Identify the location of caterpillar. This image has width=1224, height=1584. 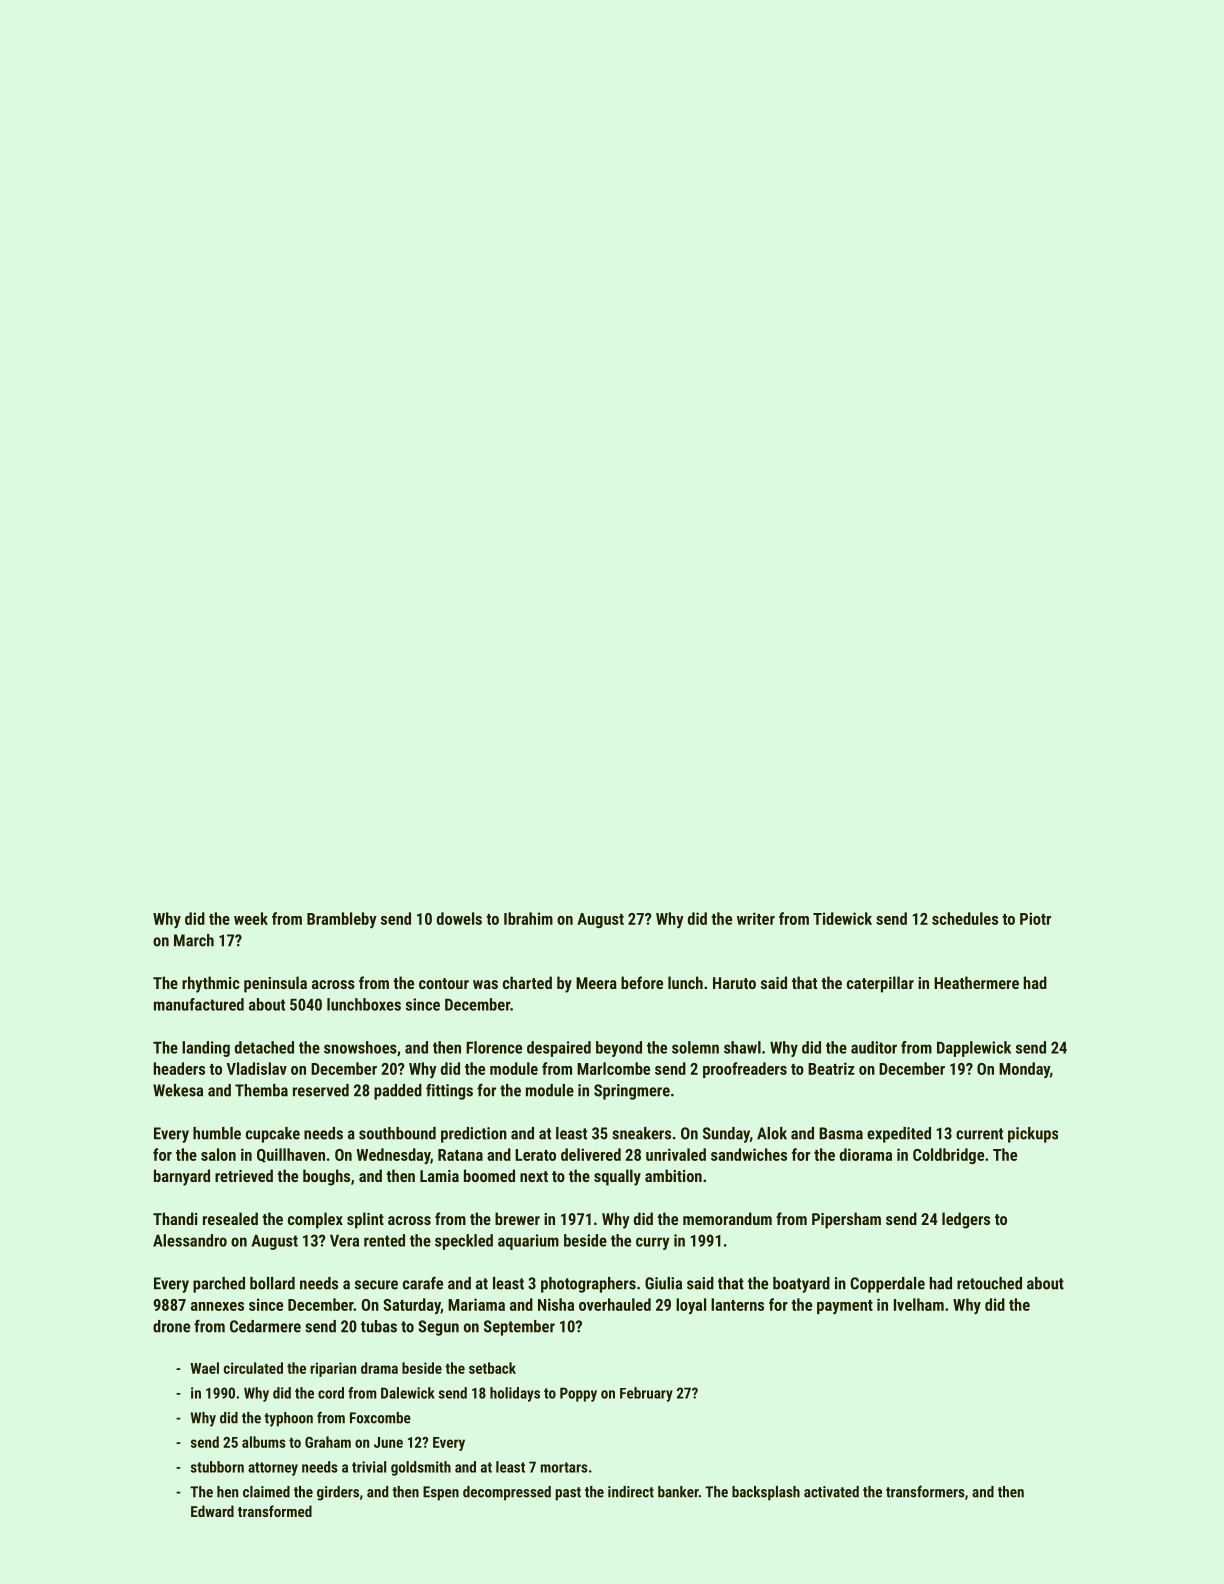
(880, 984).
